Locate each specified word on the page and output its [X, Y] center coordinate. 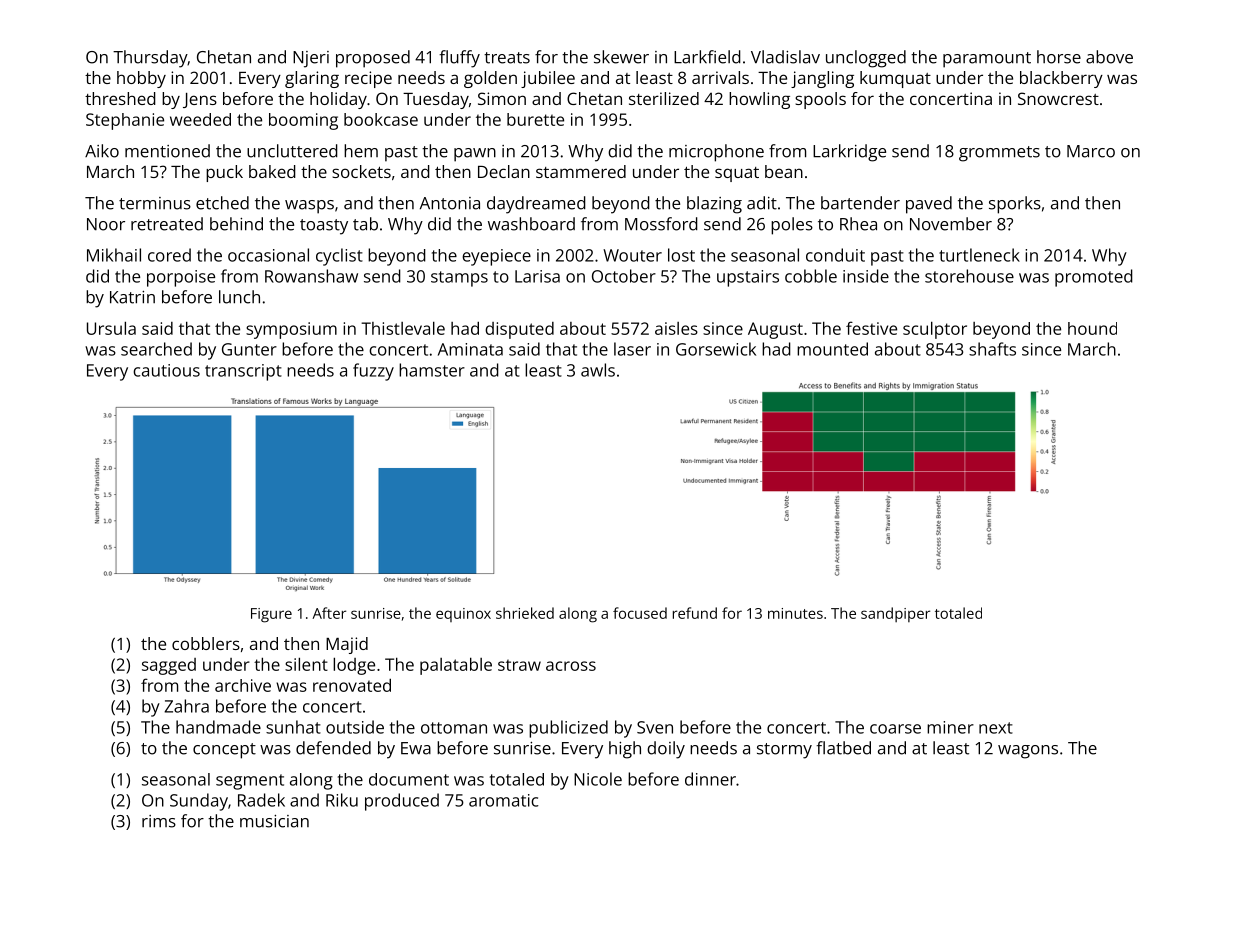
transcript [243, 372]
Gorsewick [716, 349]
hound [1092, 328]
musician [274, 821]
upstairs [748, 278]
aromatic [503, 800]
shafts [992, 349]
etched [222, 203]
